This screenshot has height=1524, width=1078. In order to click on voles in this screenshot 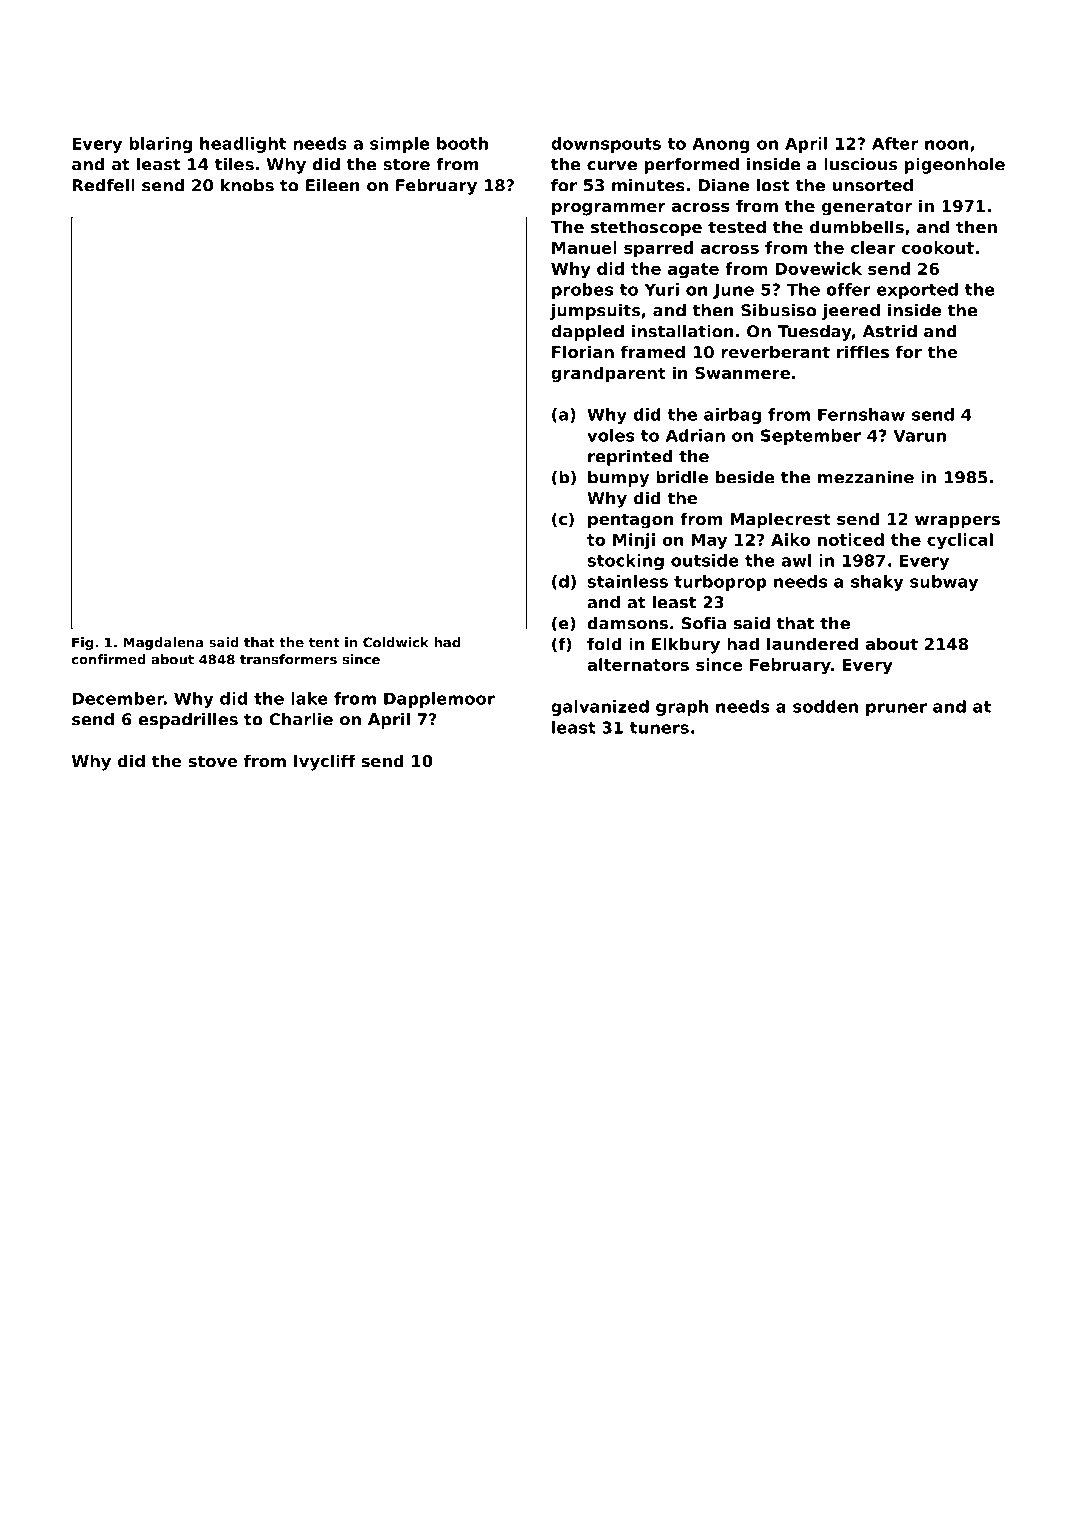, I will do `click(611, 435)`.
